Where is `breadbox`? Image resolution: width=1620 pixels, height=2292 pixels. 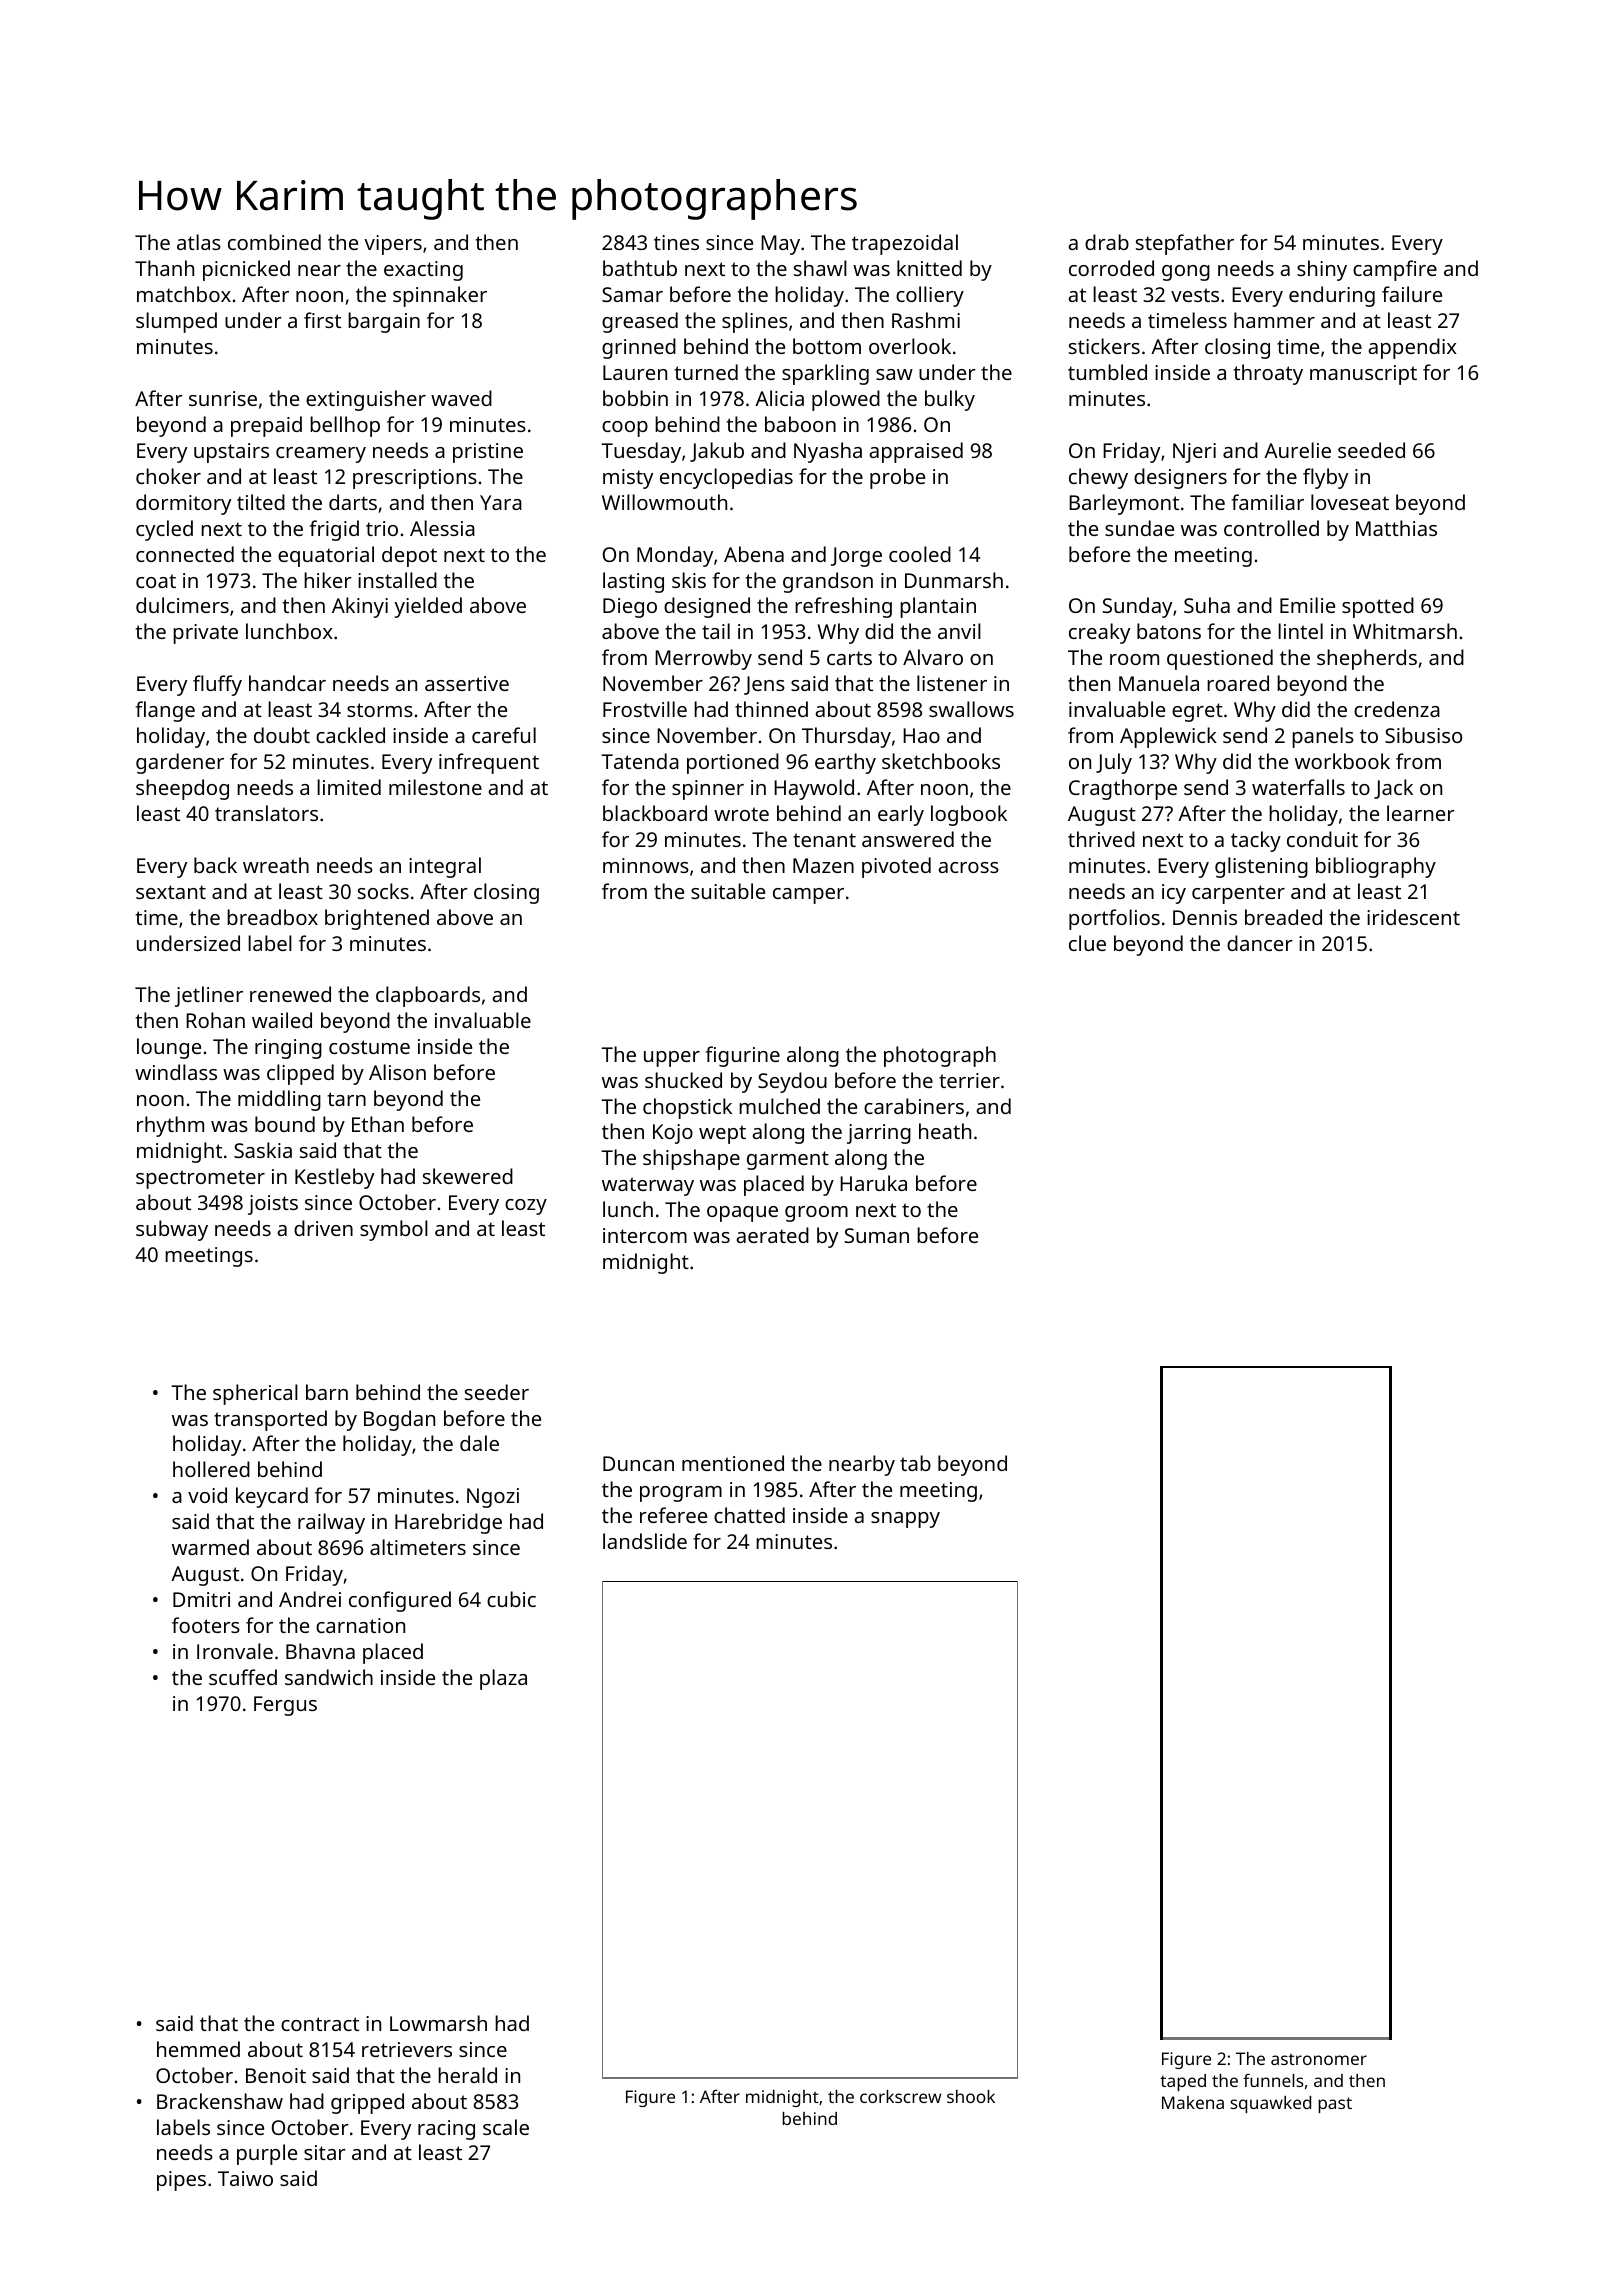 breadbox is located at coordinates (272, 917).
